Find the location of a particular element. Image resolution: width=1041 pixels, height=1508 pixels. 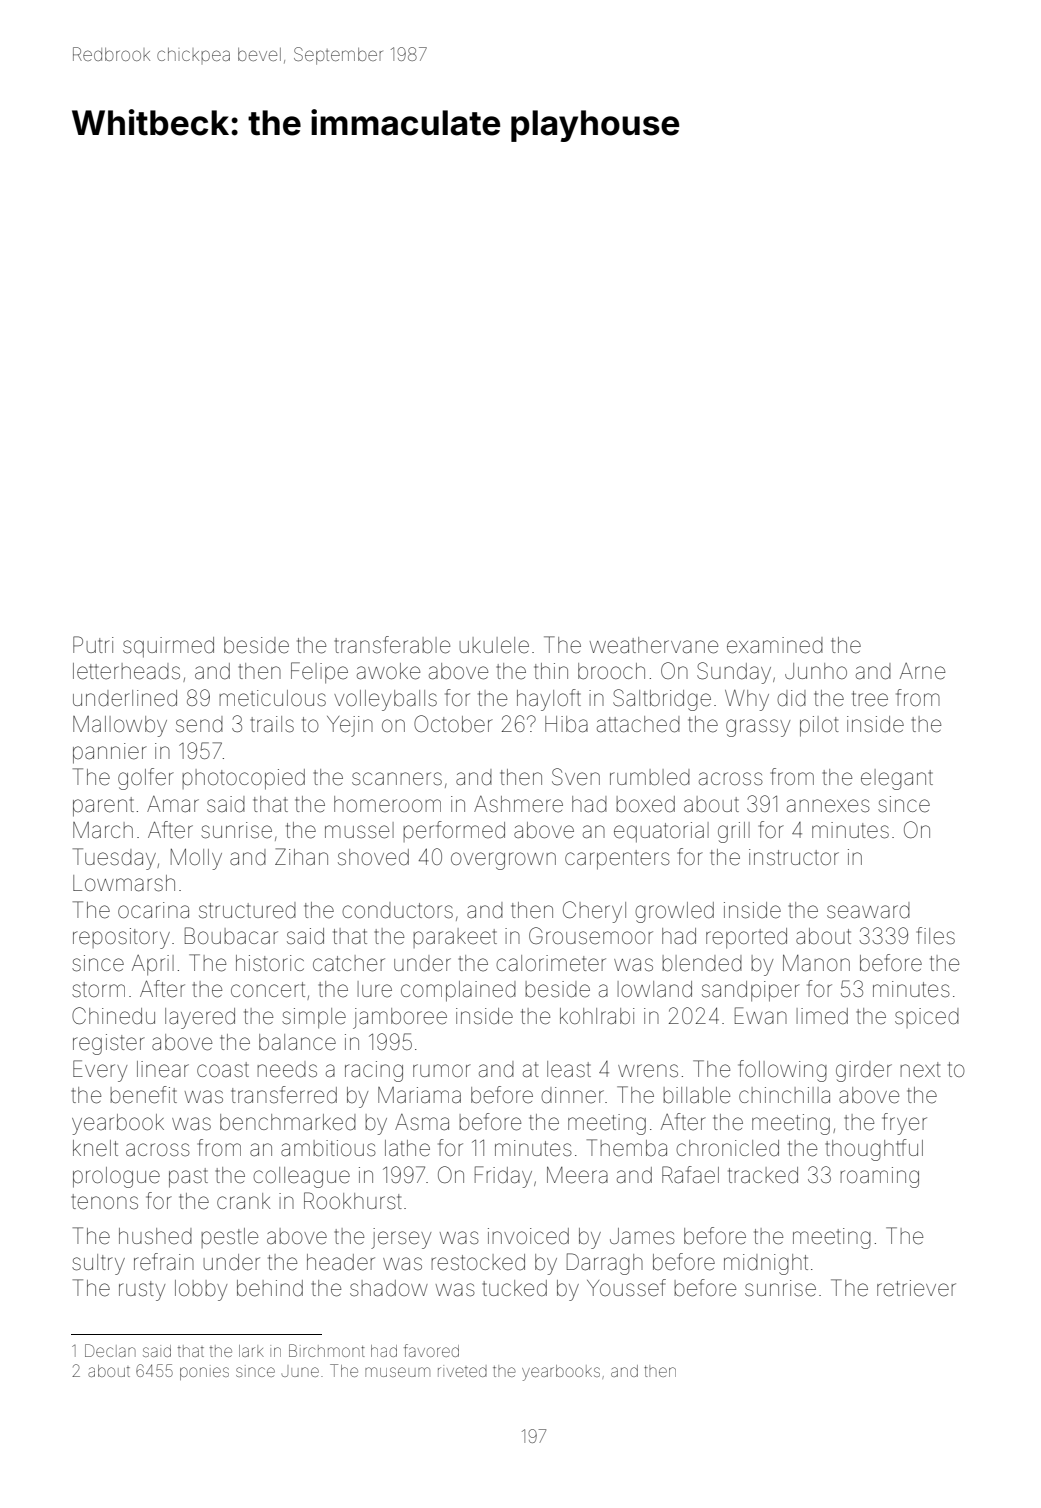

attached is located at coordinates (638, 724).
